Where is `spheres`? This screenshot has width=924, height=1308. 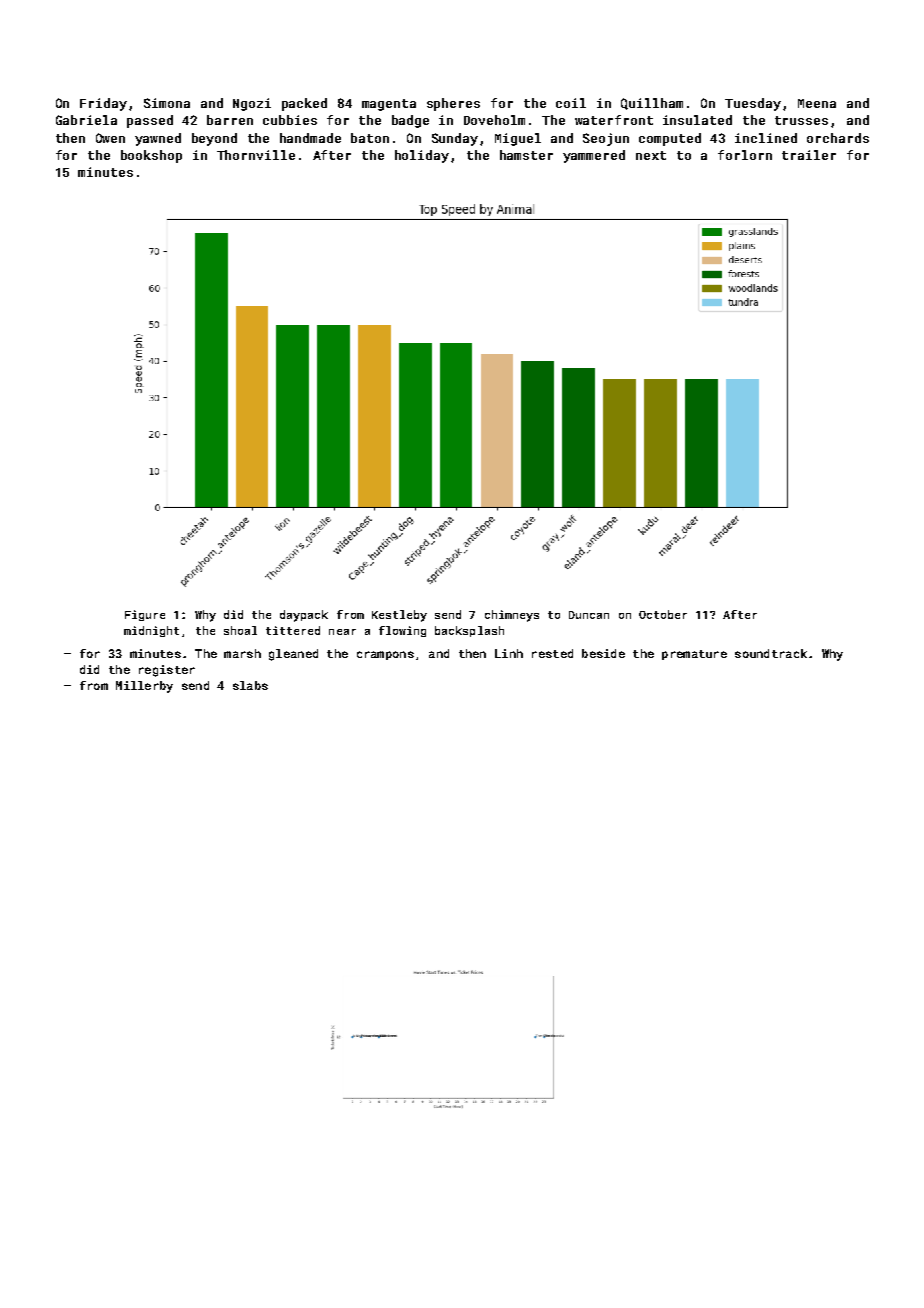 spheres is located at coordinates (453, 104).
